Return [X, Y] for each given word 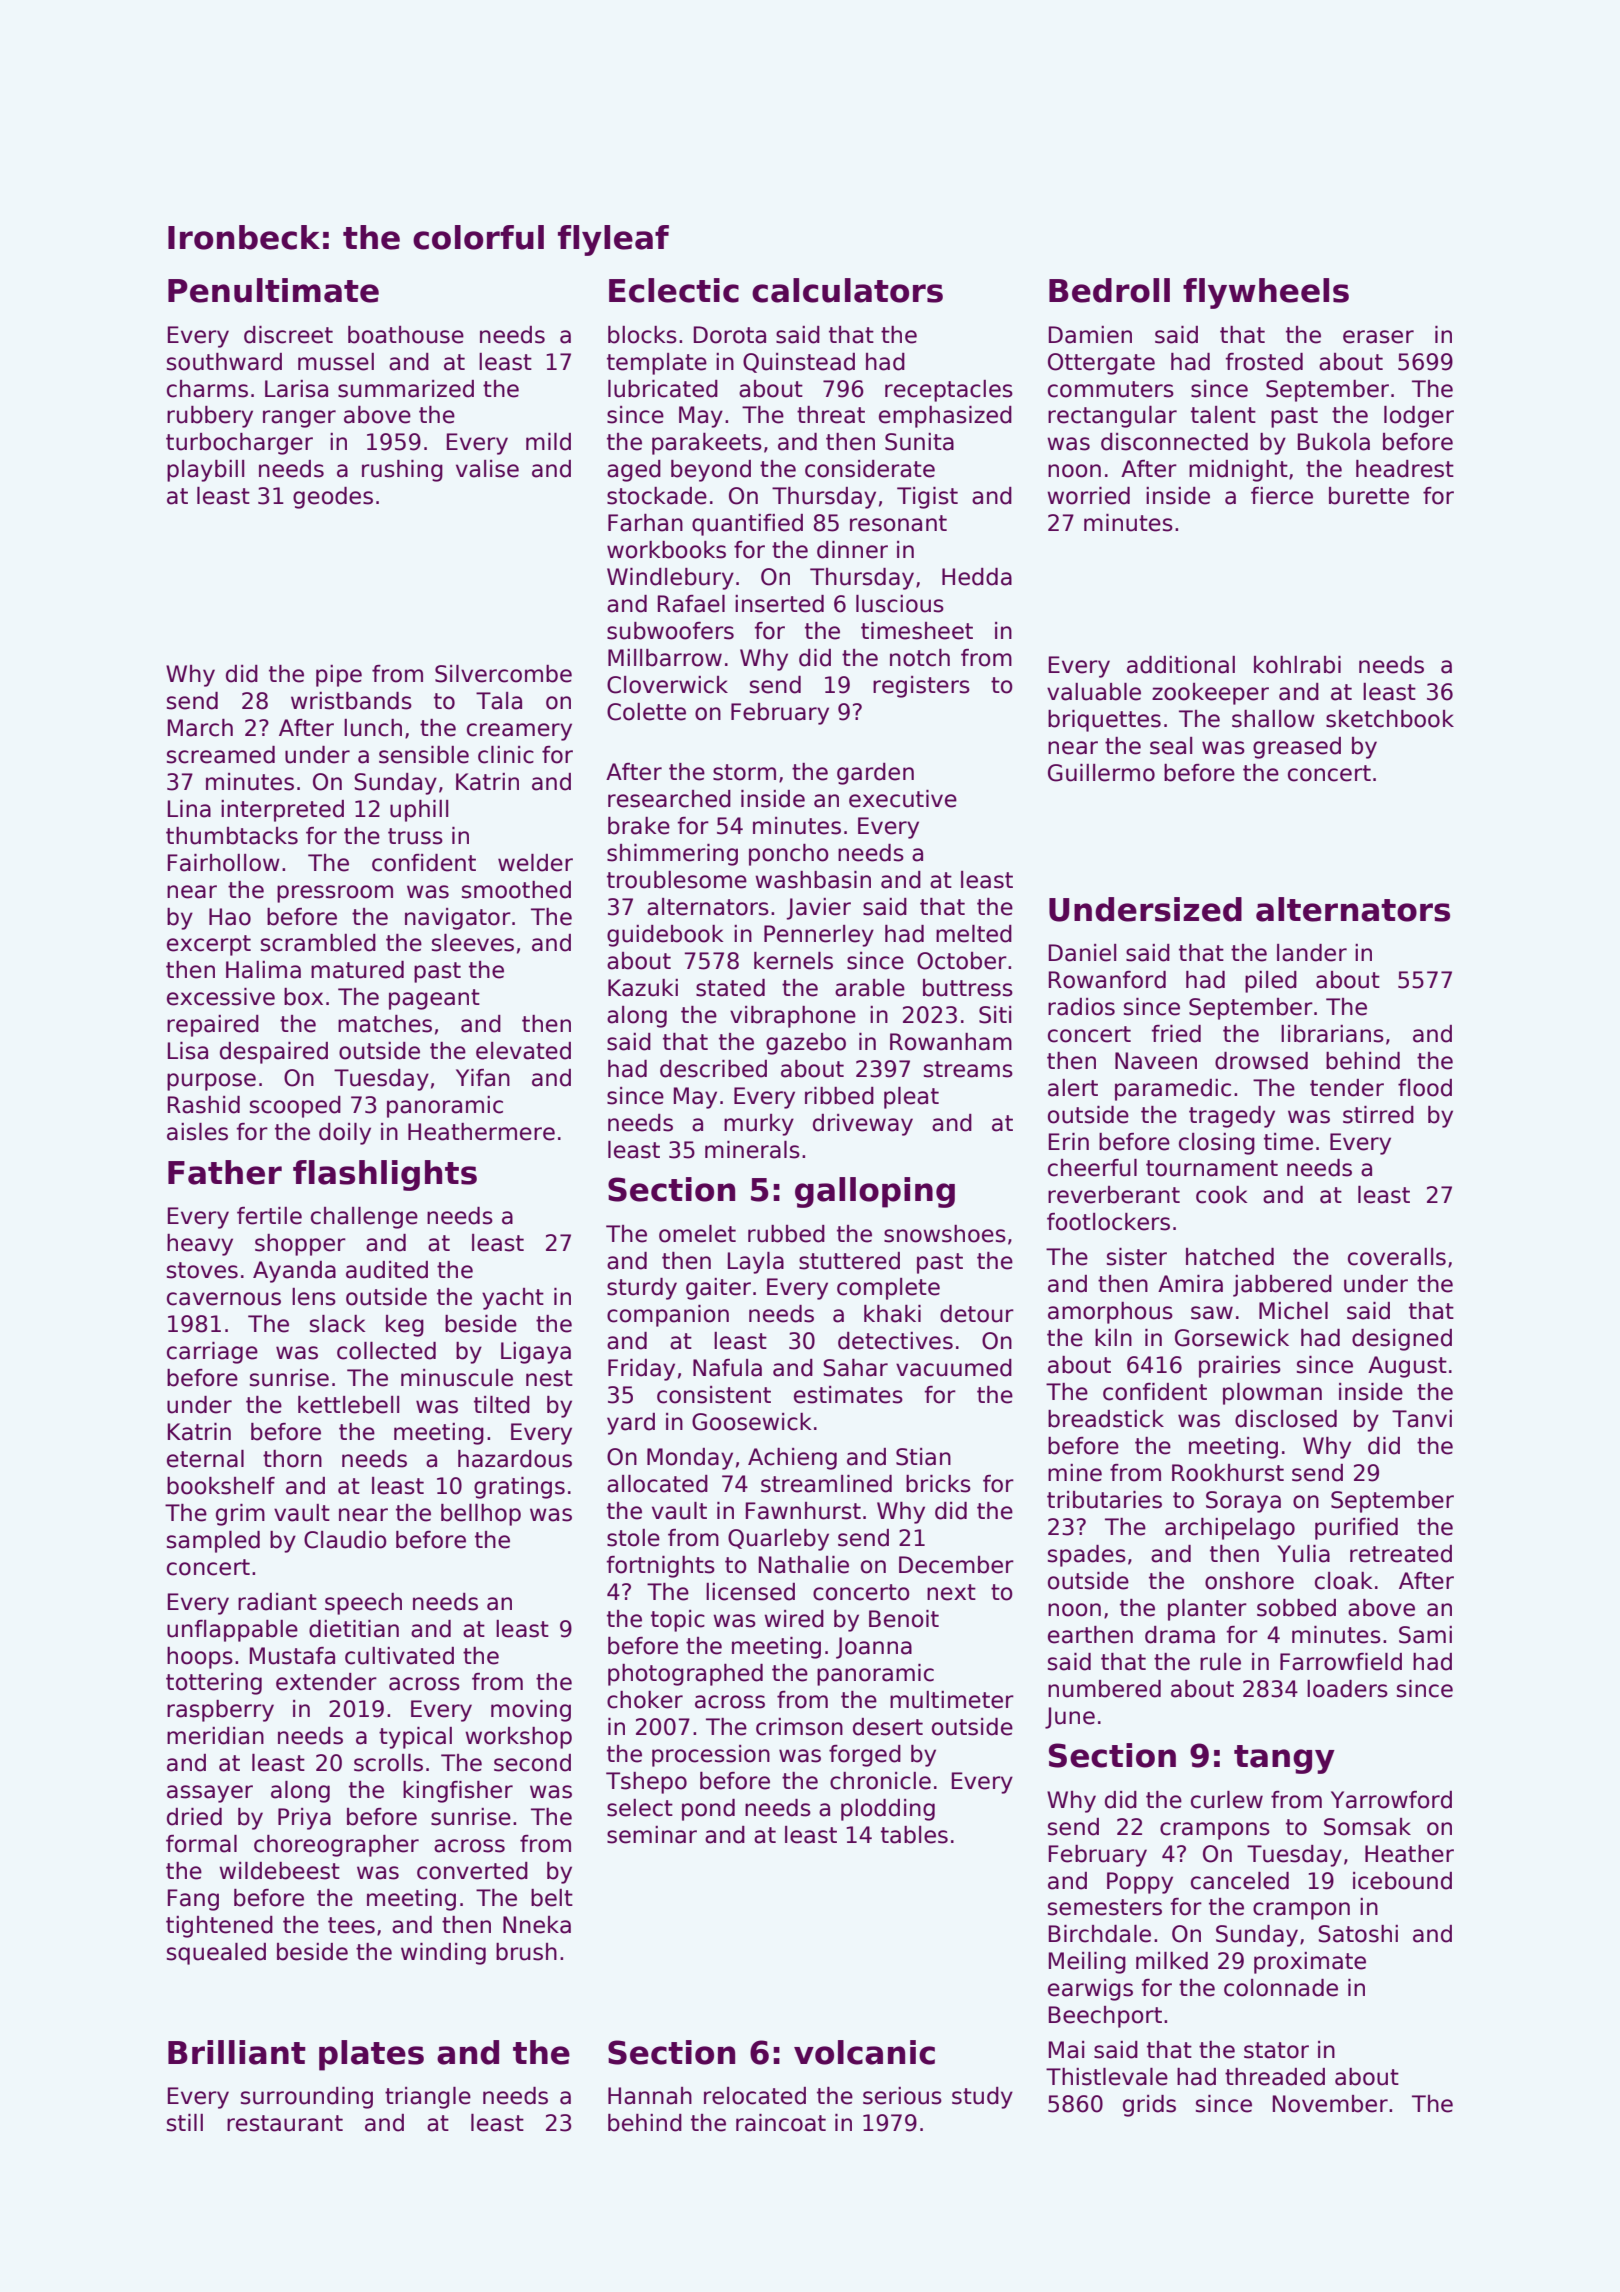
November [1330, 2104]
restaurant [285, 2123]
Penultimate [273, 290]
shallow [1273, 719]
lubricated [663, 389]
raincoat [781, 2123]
